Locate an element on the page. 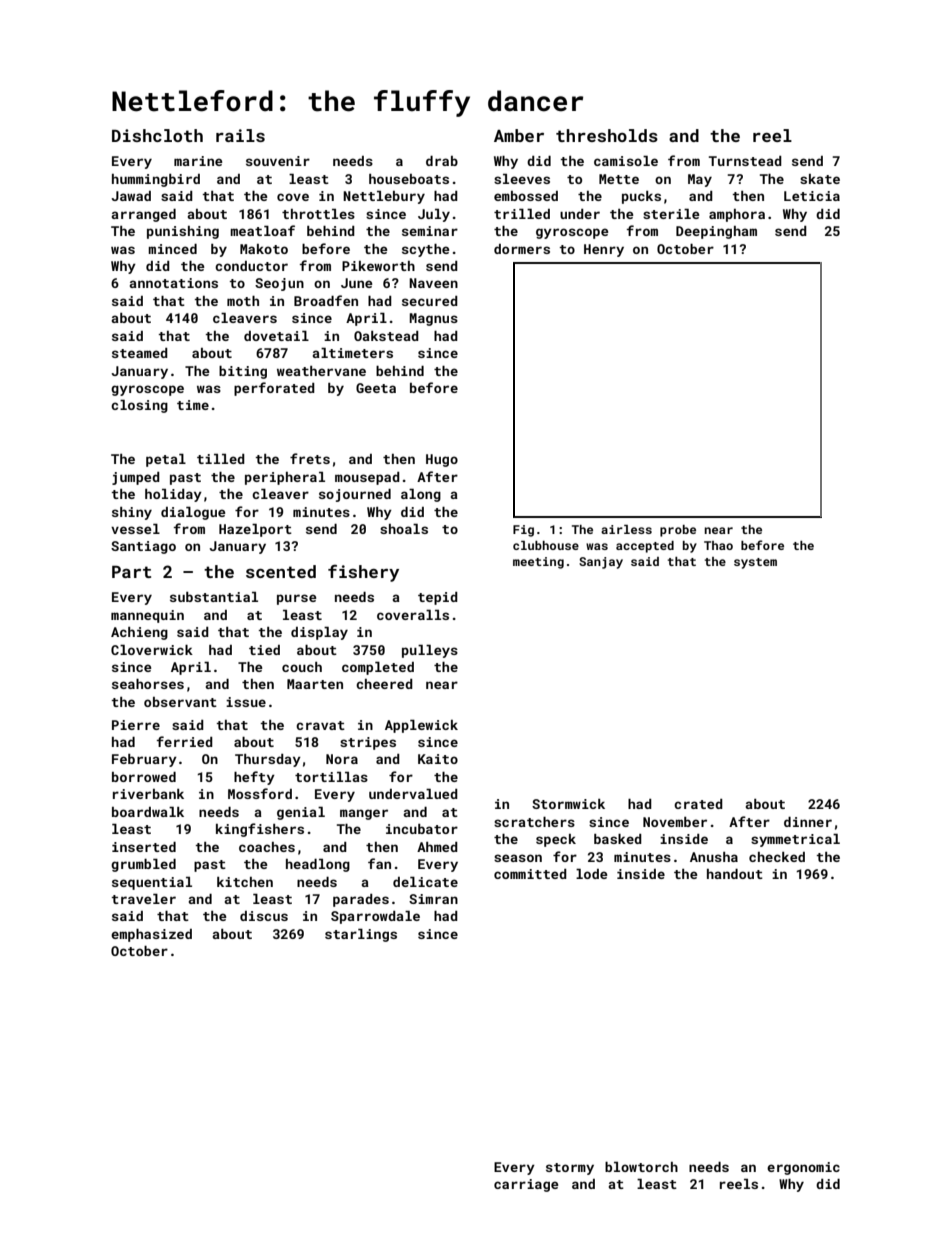 The height and width of the page is (1233, 952). traveler is located at coordinates (143, 899).
